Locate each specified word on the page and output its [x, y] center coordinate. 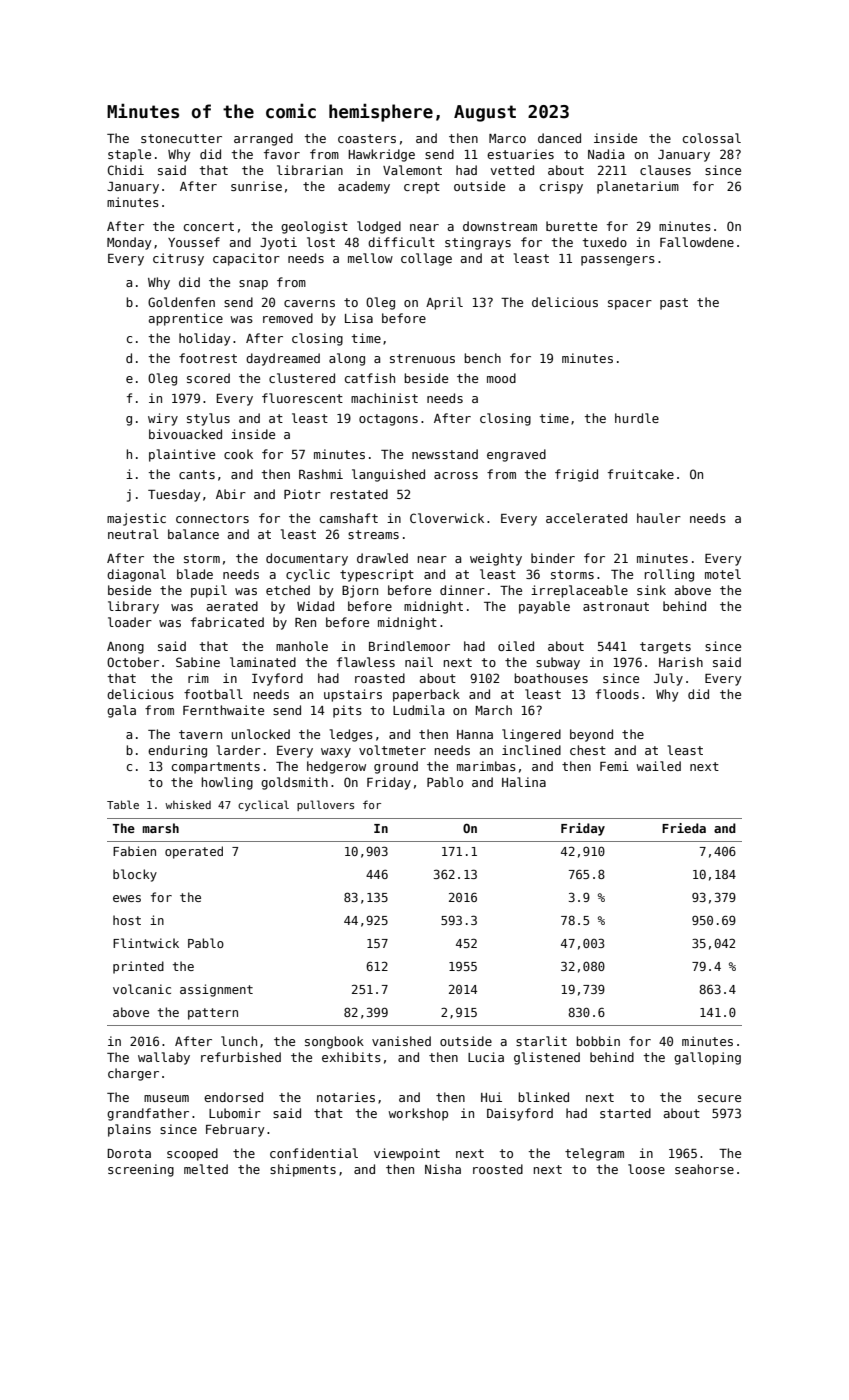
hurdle [637, 418]
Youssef [194, 242]
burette [571, 226]
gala [121, 711]
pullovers [325, 805]
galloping [707, 1058]
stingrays [478, 243]
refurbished [241, 1057]
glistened [547, 1058]
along [347, 359]
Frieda [684, 828]
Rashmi [321, 474]
